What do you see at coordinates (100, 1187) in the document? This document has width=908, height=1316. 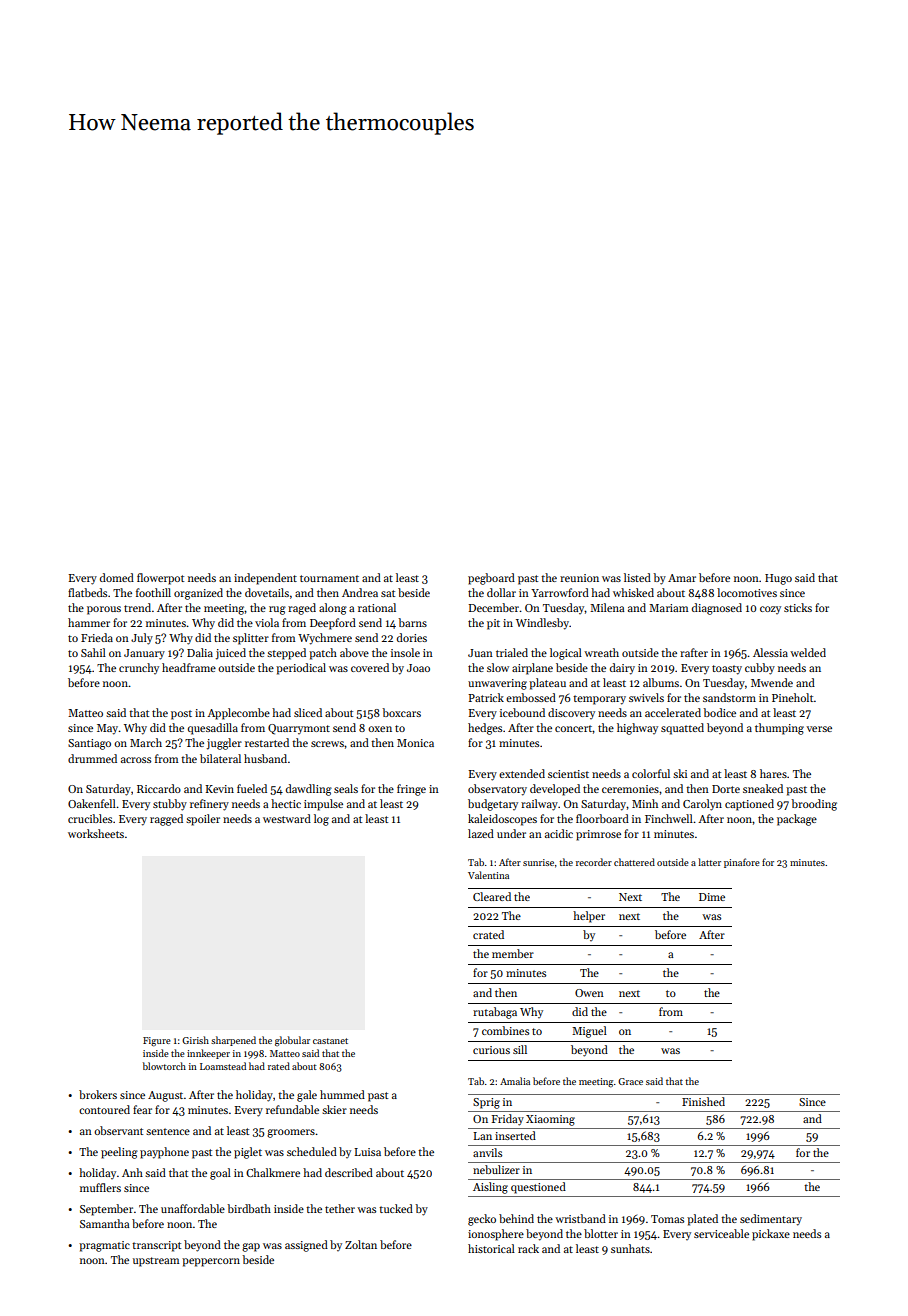 I see `mufflers` at bounding box center [100, 1187].
